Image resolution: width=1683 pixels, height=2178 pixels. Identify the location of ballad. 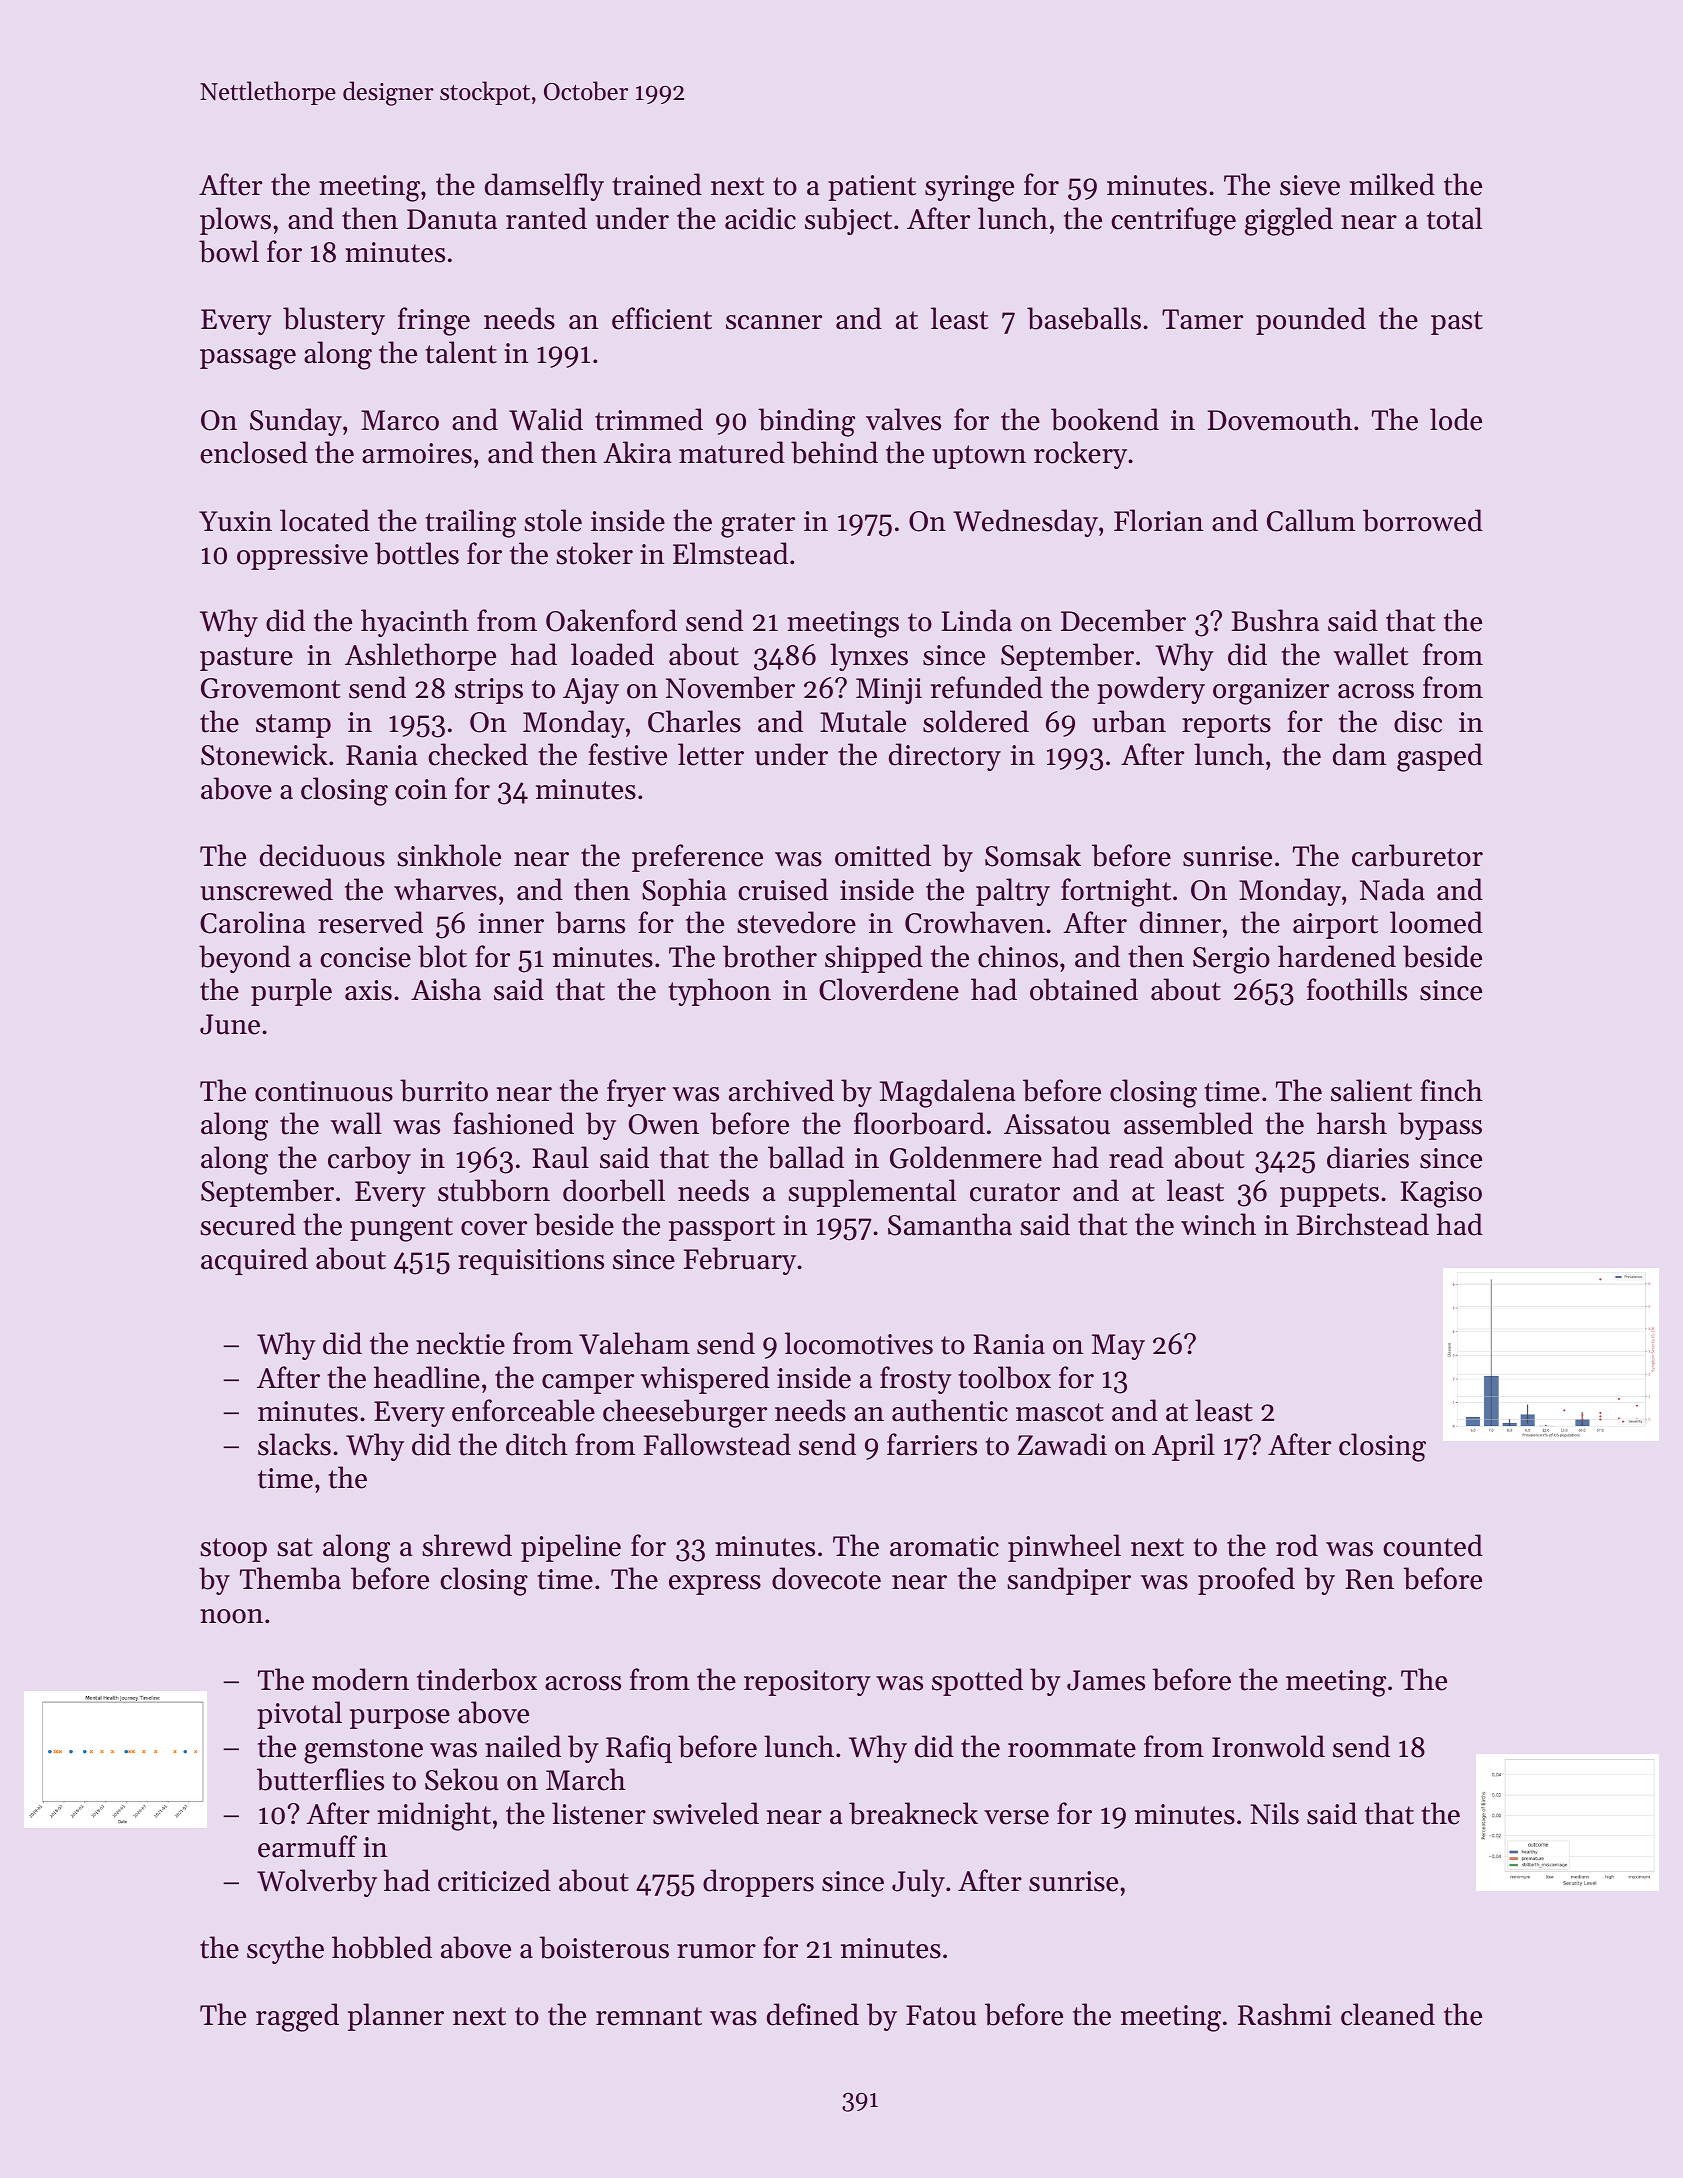
(806, 1157).
